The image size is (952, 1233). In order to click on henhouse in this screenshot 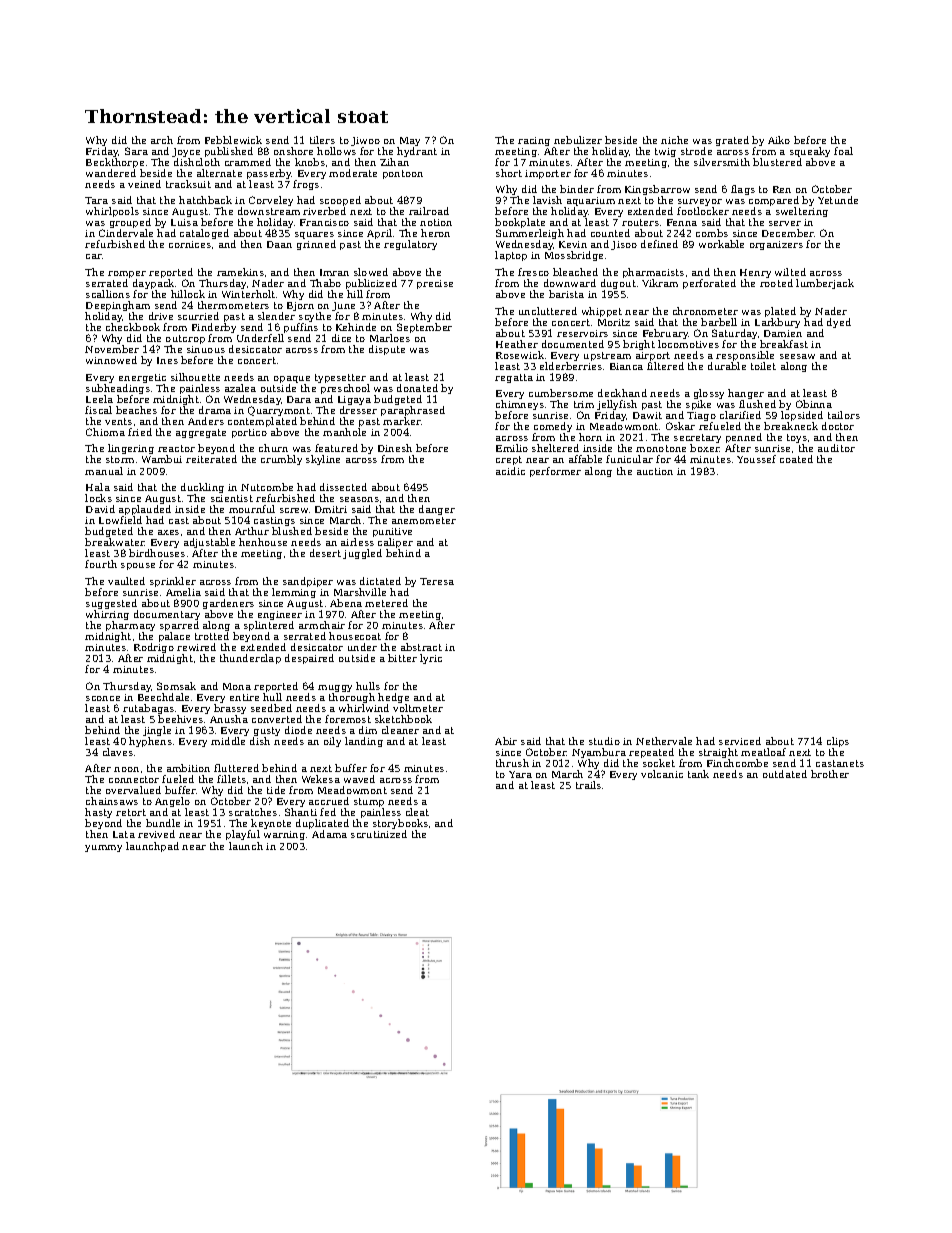, I will do `click(263, 542)`.
